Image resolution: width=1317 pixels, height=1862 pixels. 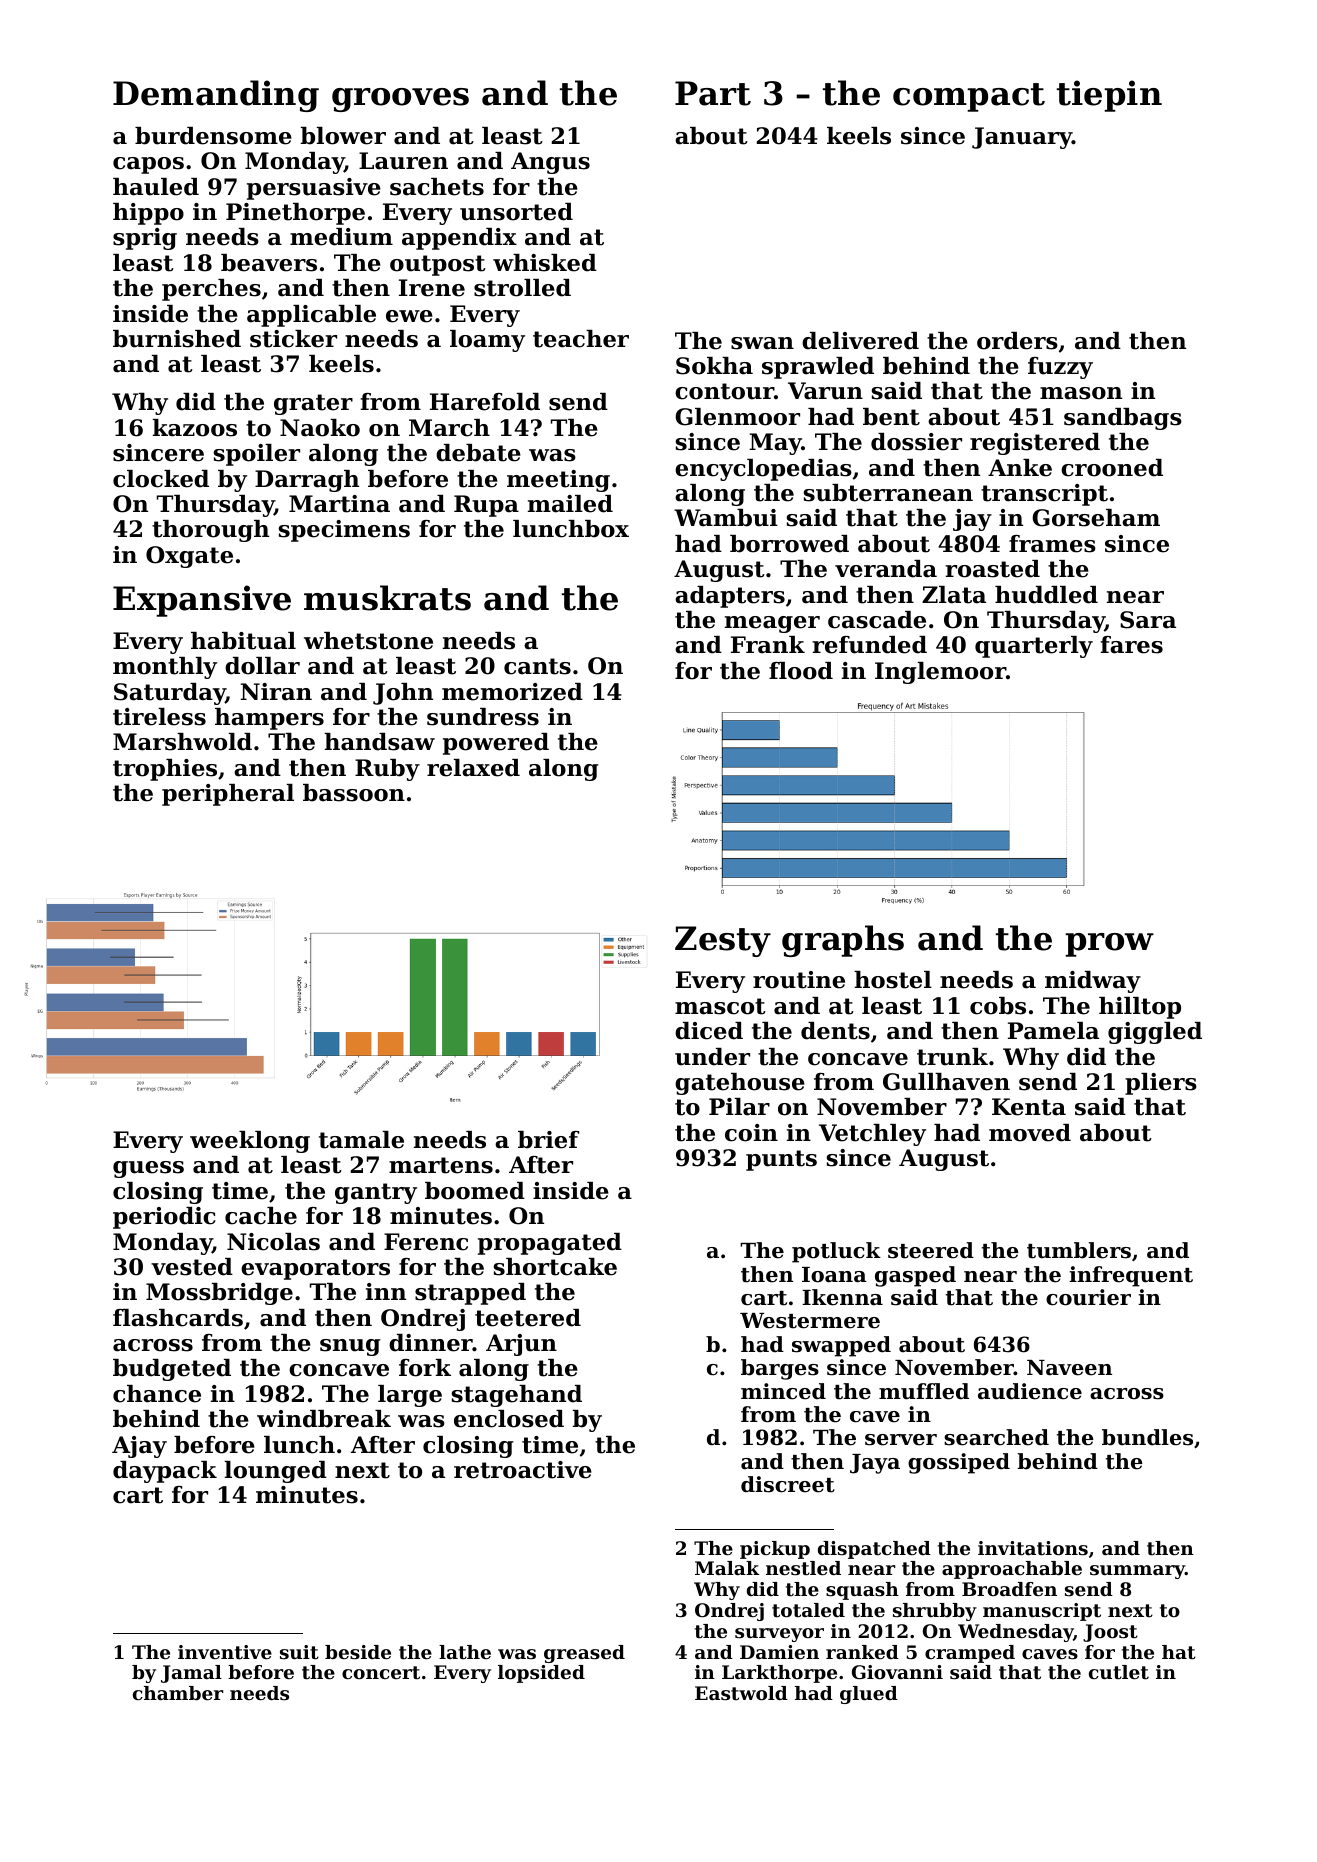 I want to click on shortcake, so click(x=555, y=1267).
